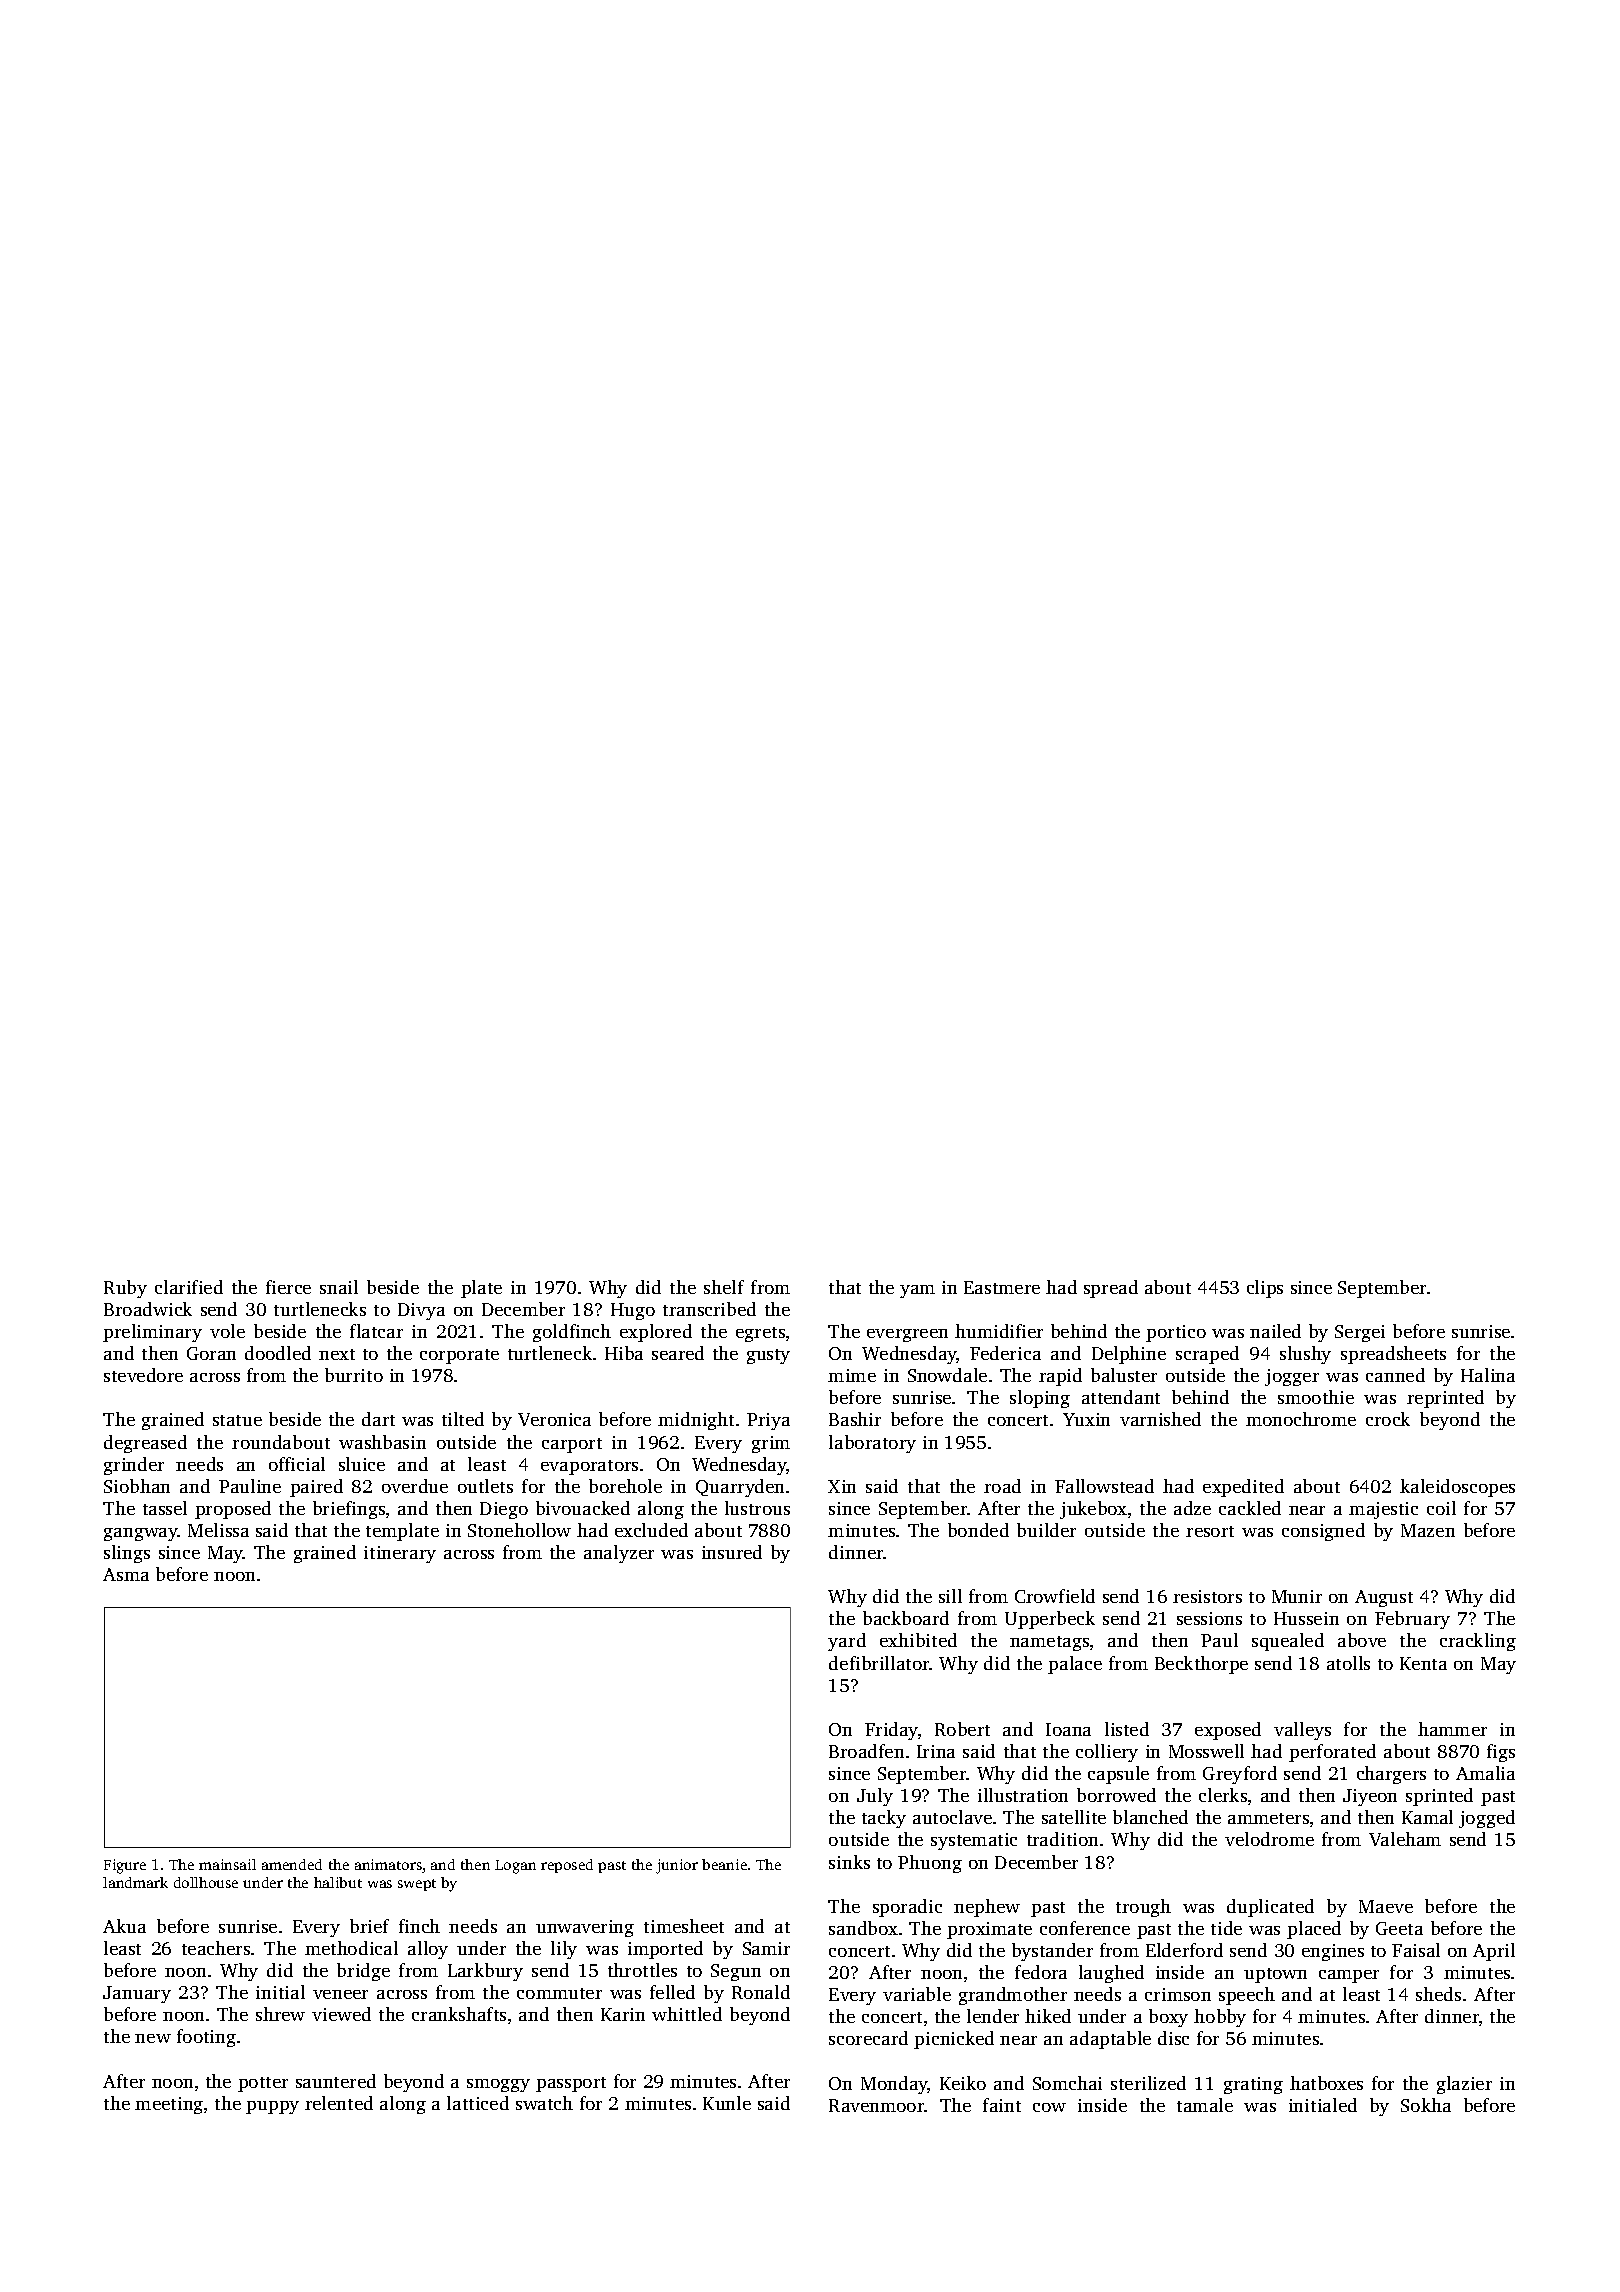 Image resolution: width=1620 pixels, height=2292 pixels. Describe the element at coordinates (1383, 1510) in the screenshot. I see `majestic` at that location.
